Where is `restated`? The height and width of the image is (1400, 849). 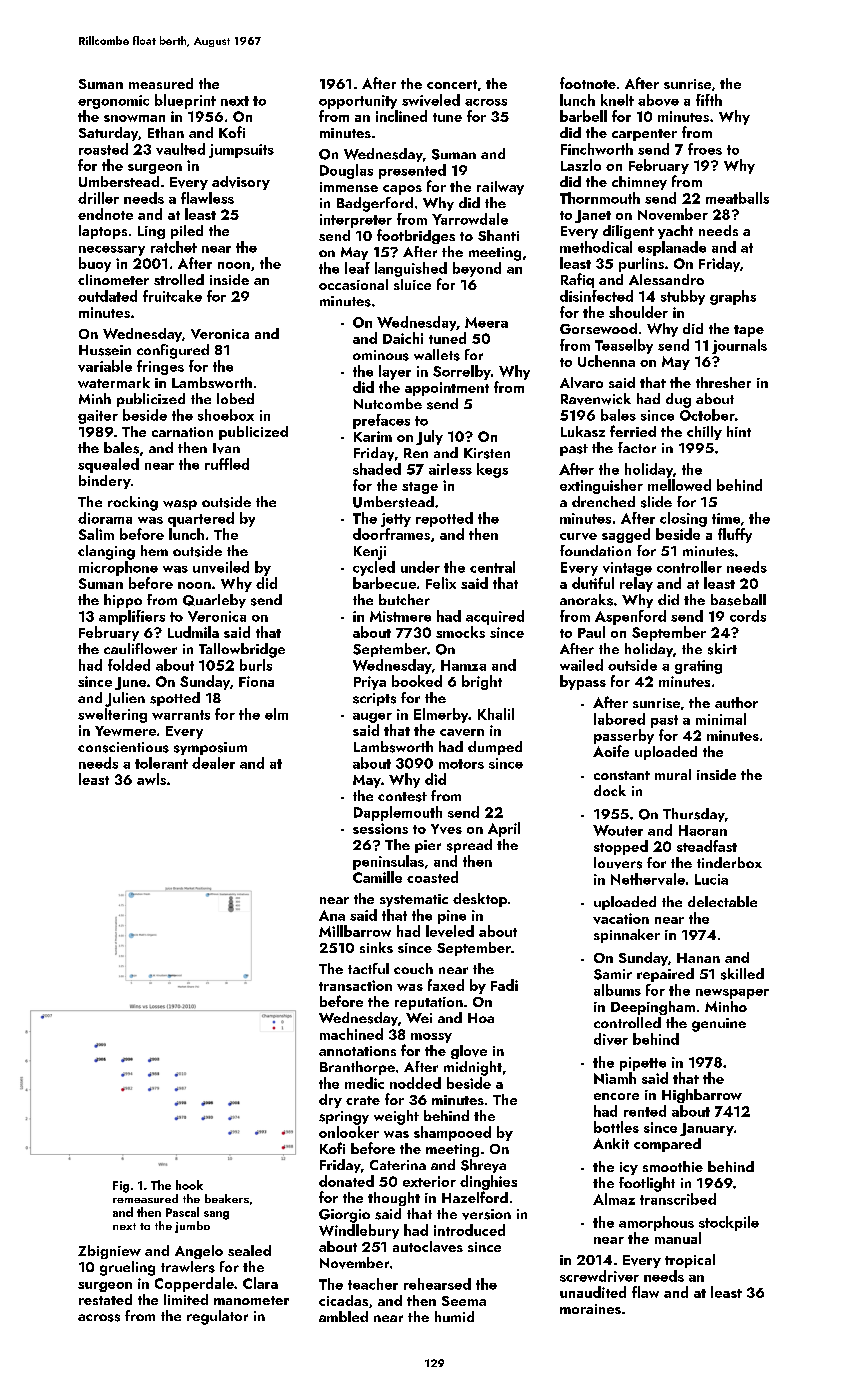 restated is located at coordinates (105, 1299).
